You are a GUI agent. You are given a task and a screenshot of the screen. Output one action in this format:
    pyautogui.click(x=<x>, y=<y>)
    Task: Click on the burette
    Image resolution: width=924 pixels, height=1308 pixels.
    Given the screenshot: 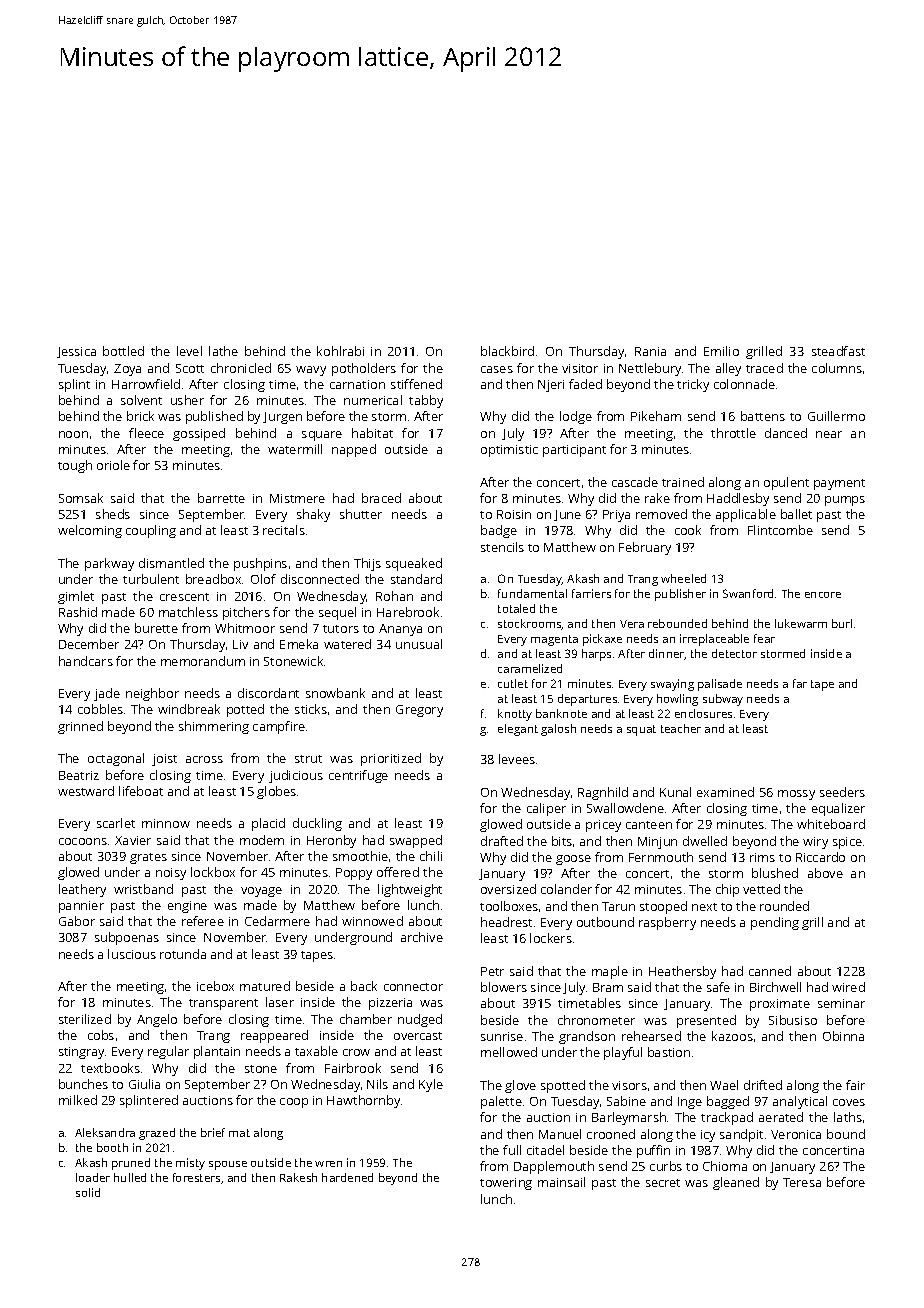 What is the action you would take?
    pyautogui.click(x=156, y=628)
